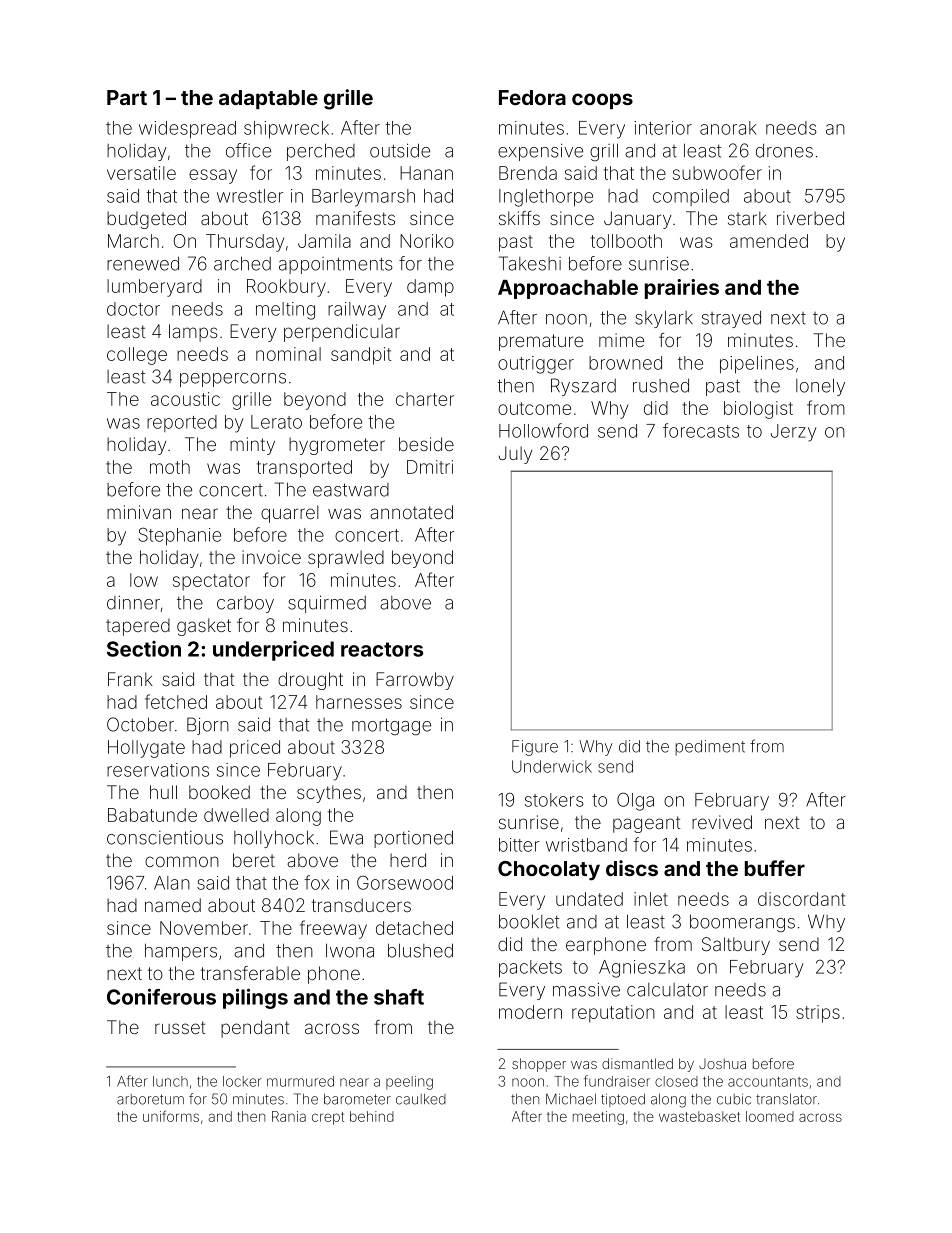 This screenshot has width=952, height=1233. Describe the element at coordinates (425, 399) in the screenshot. I see `charter` at that location.
